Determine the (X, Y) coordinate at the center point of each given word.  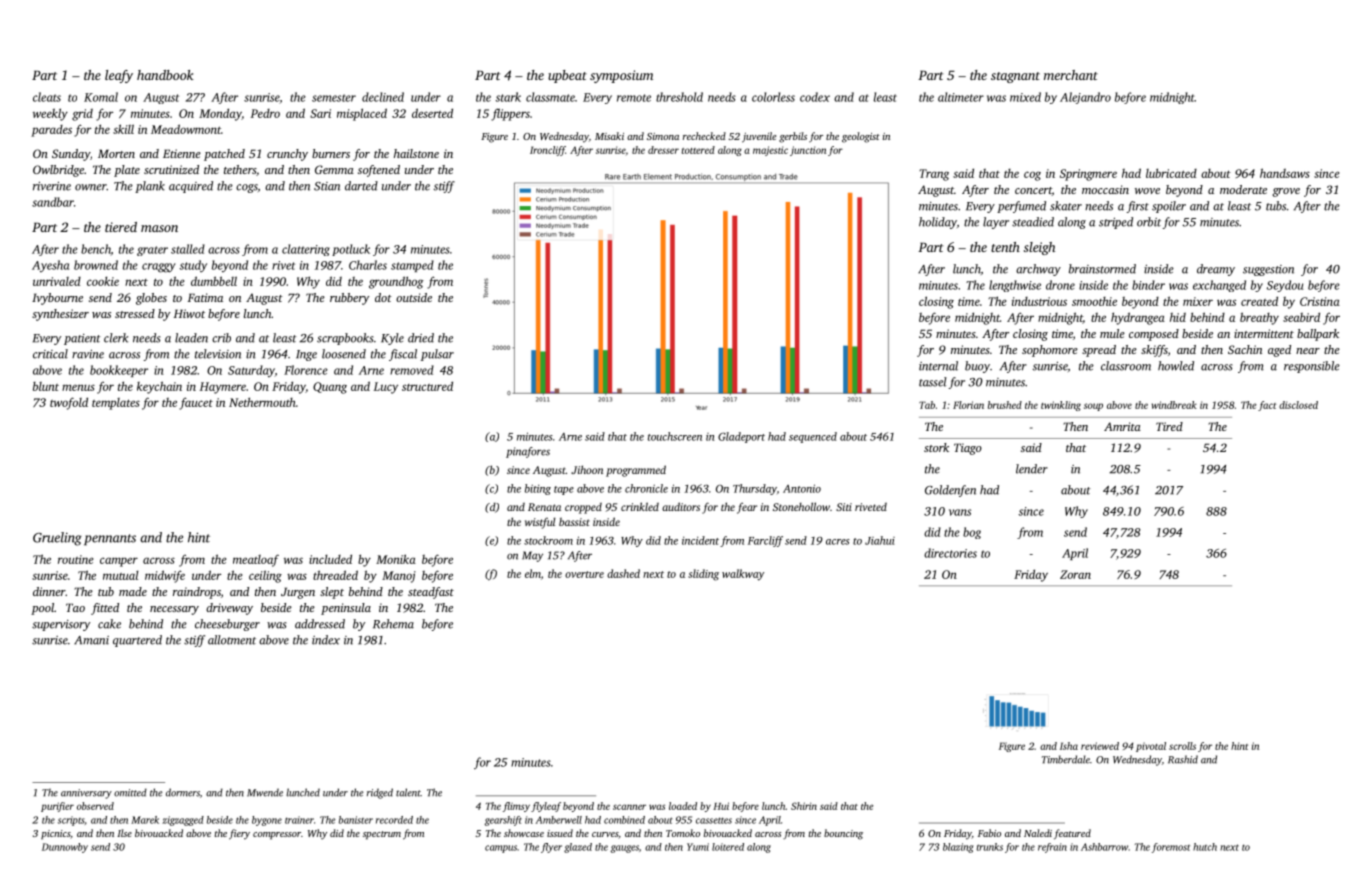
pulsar (437, 355)
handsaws (1285, 173)
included (330, 559)
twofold (69, 403)
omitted (130, 792)
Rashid (1183, 759)
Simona (663, 136)
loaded (683, 806)
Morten (116, 153)
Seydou (1285, 286)
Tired (1169, 426)
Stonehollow (801, 506)
